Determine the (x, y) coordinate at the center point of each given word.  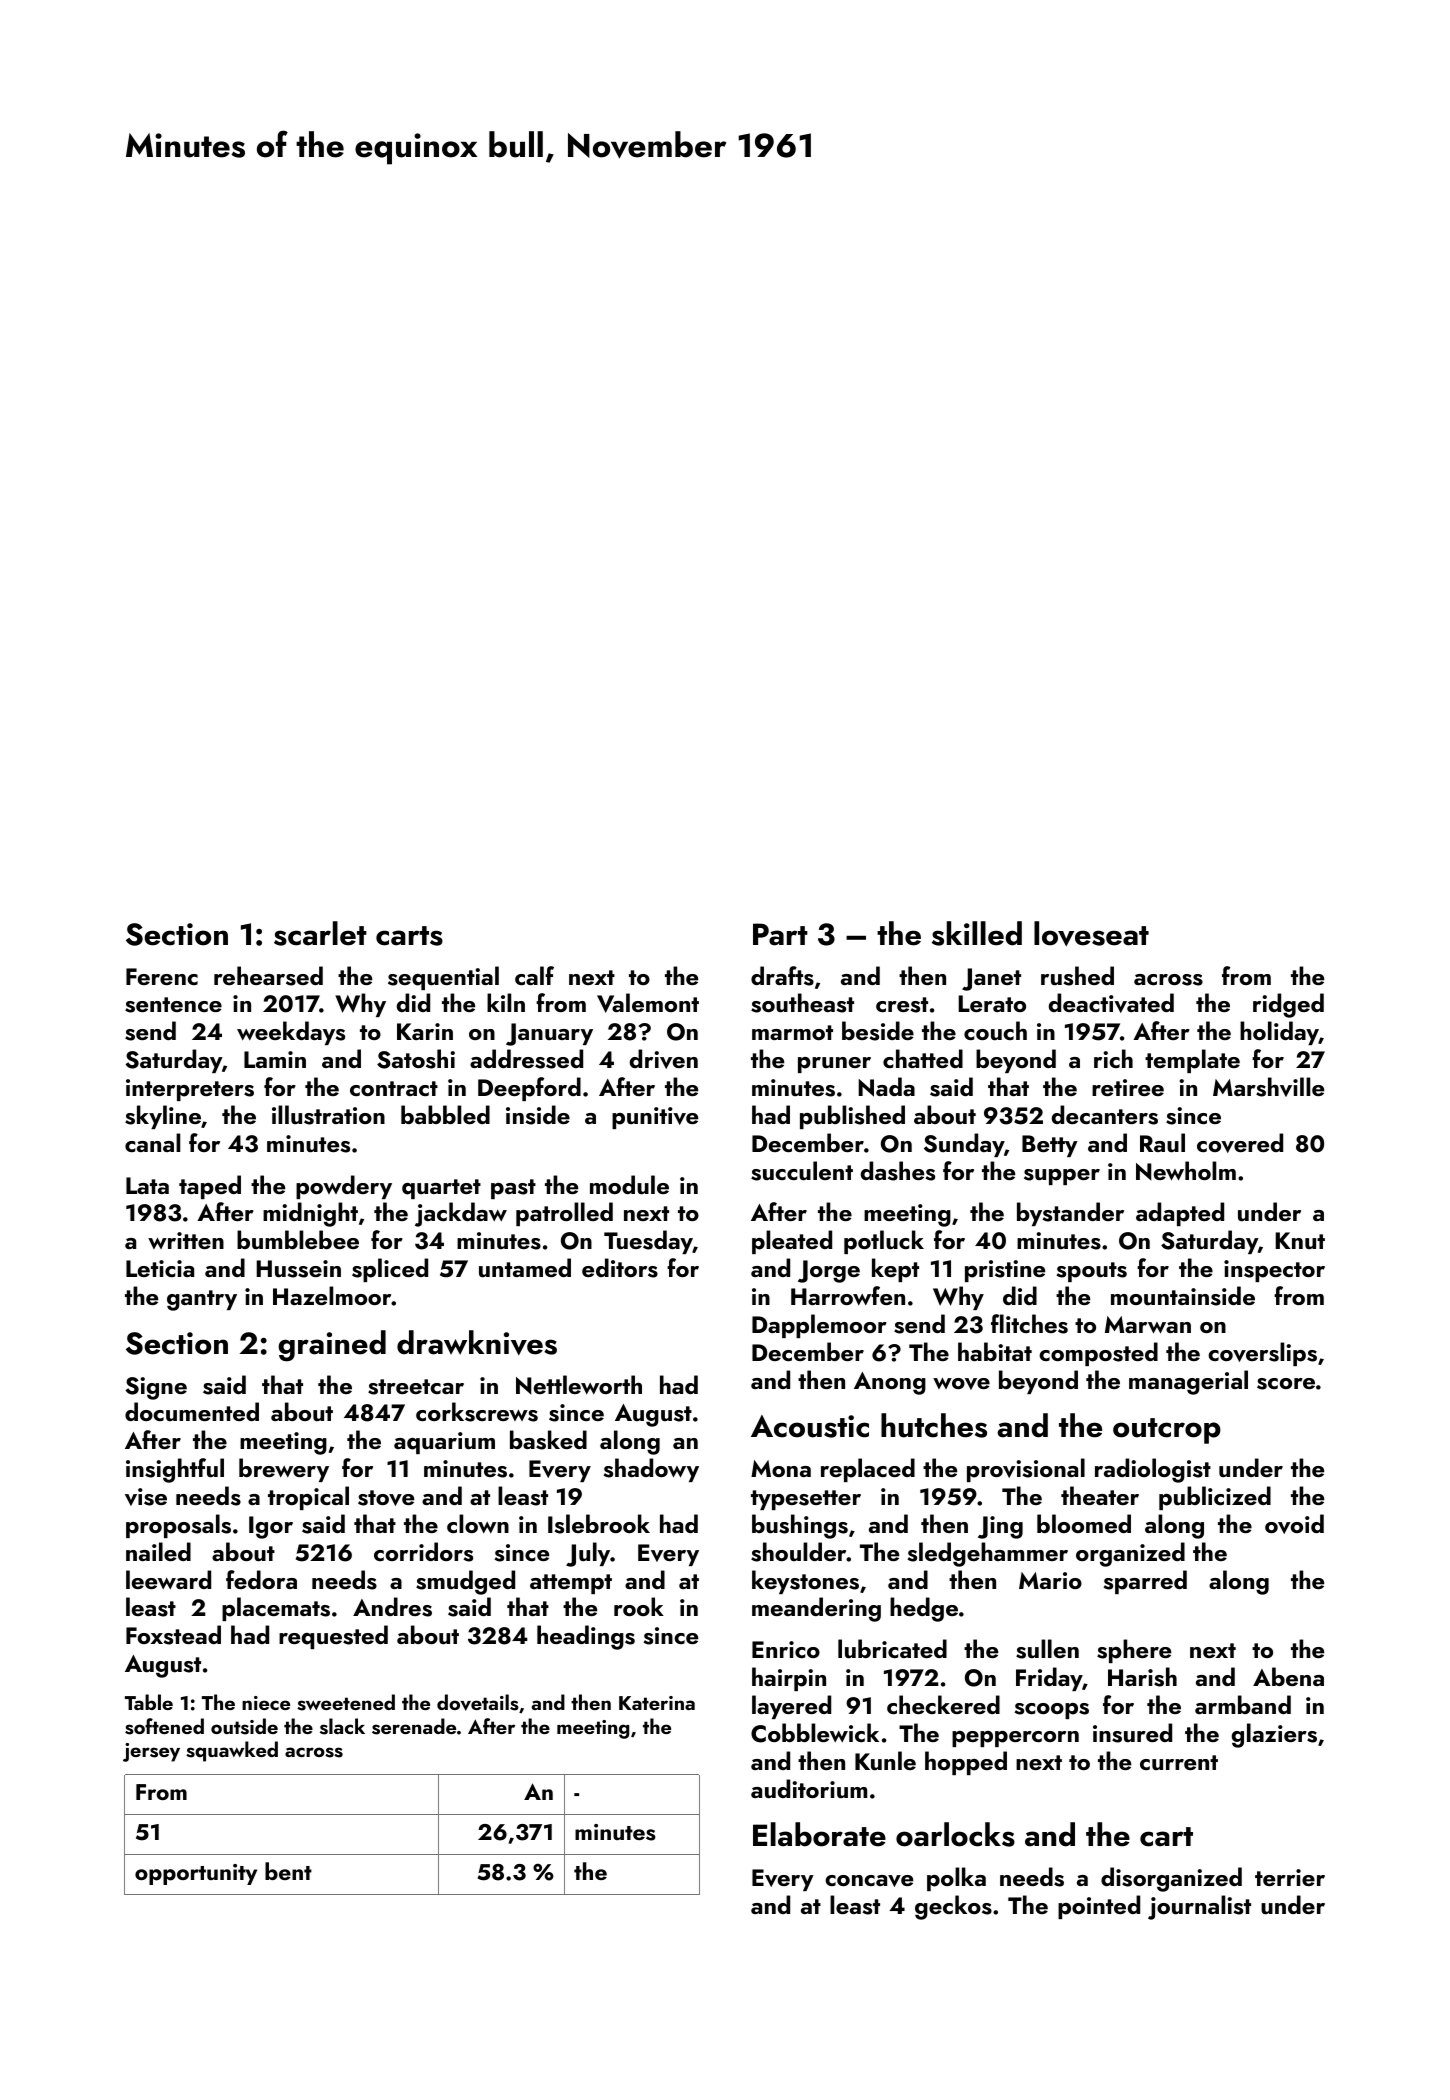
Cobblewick (815, 1733)
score (1286, 1384)
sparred (1145, 1582)
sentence (173, 1005)
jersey (151, 1752)
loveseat (1091, 933)
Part (780, 934)
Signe (156, 1388)
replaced (868, 1470)
